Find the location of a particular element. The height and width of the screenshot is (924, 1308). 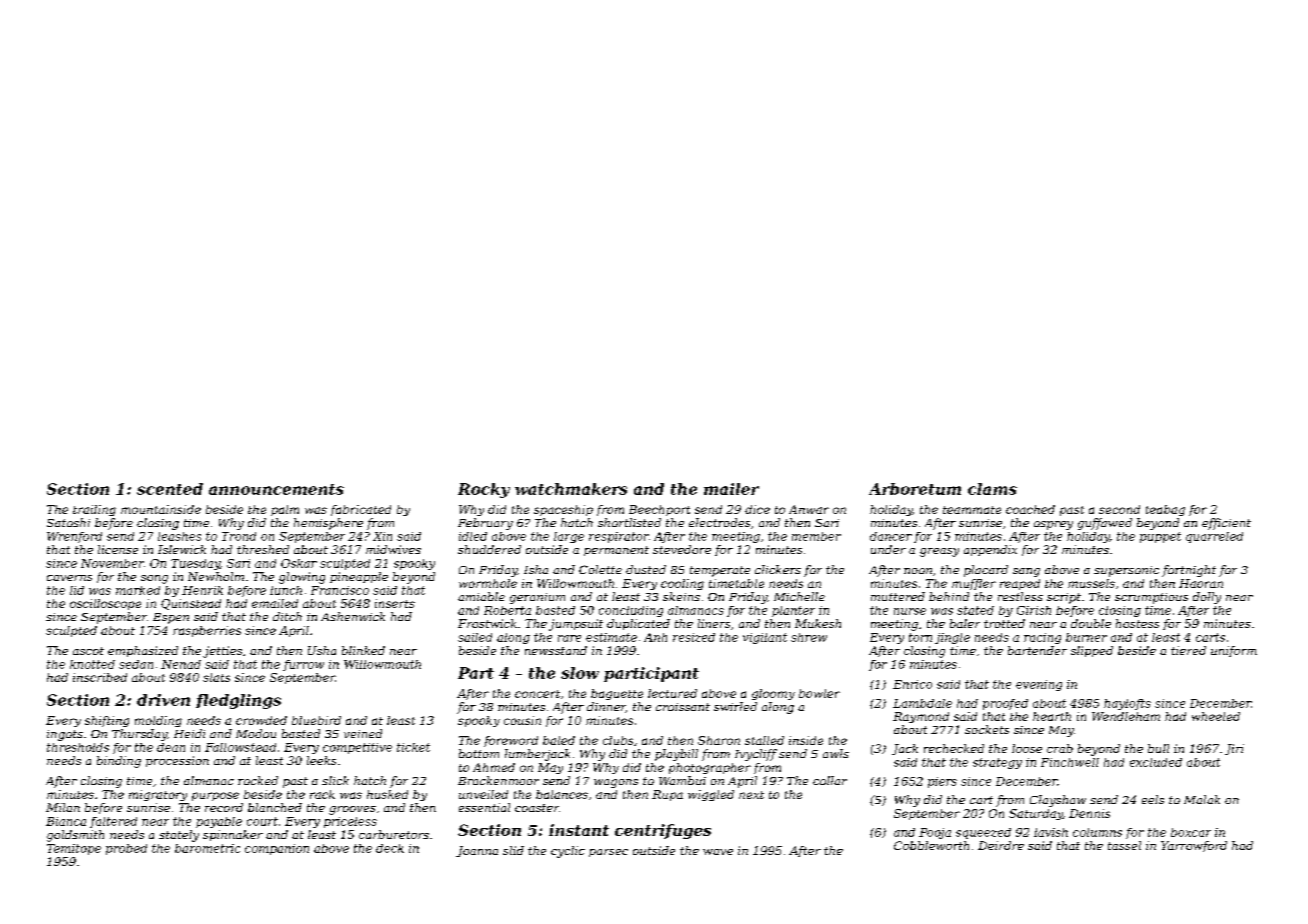

thresholds is located at coordinates (78, 747).
